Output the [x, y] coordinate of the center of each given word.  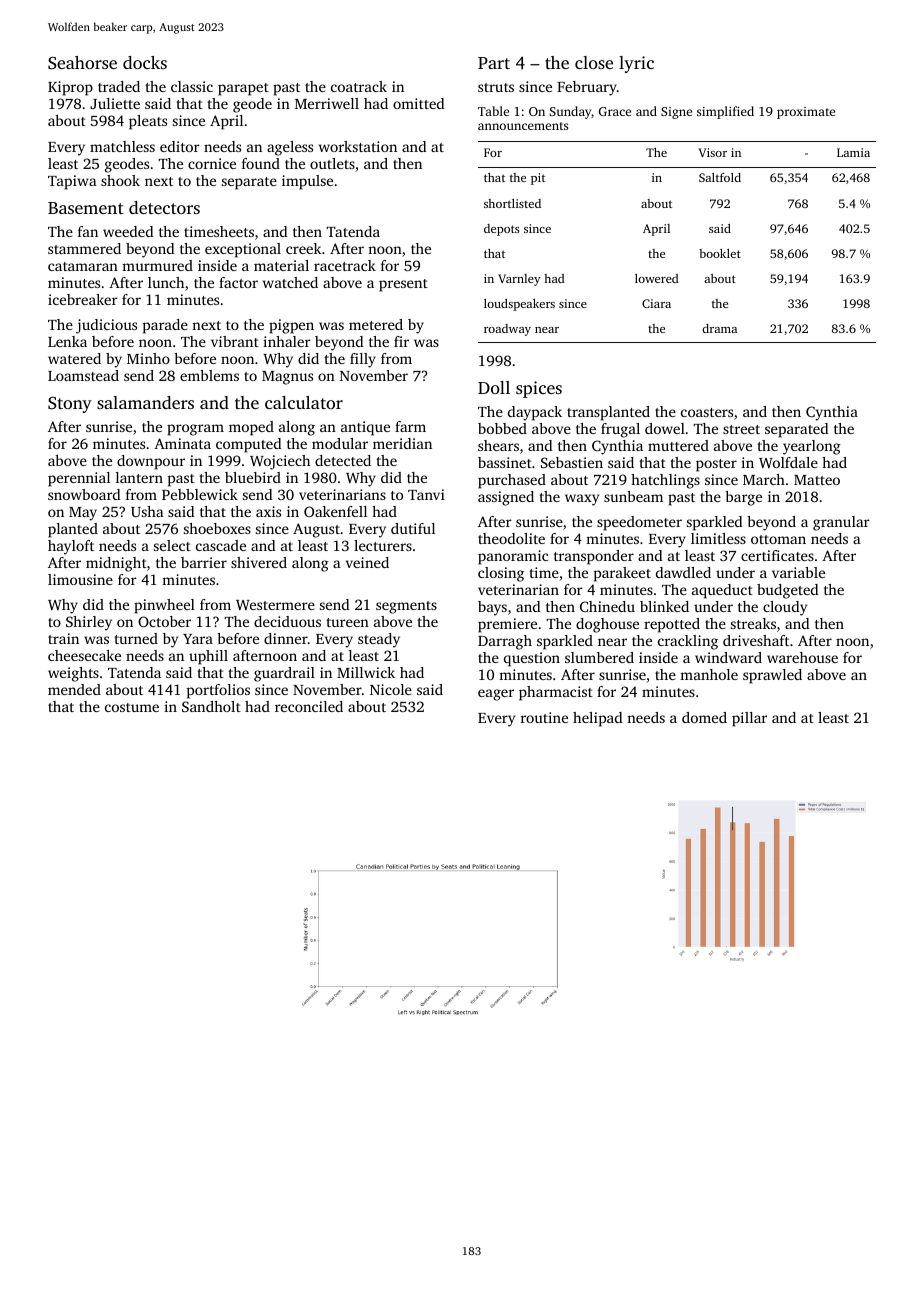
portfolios [218, 691]
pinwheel [164, 606]
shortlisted [512, 203]
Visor [712, 152]
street [741, 429]
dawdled [683, 572]
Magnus [287, 378]
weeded [128, 231]
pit [538, 179]
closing [501, 574]
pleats [148, 122]
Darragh [505, 642]
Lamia [853, 152]
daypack [535, 413]
